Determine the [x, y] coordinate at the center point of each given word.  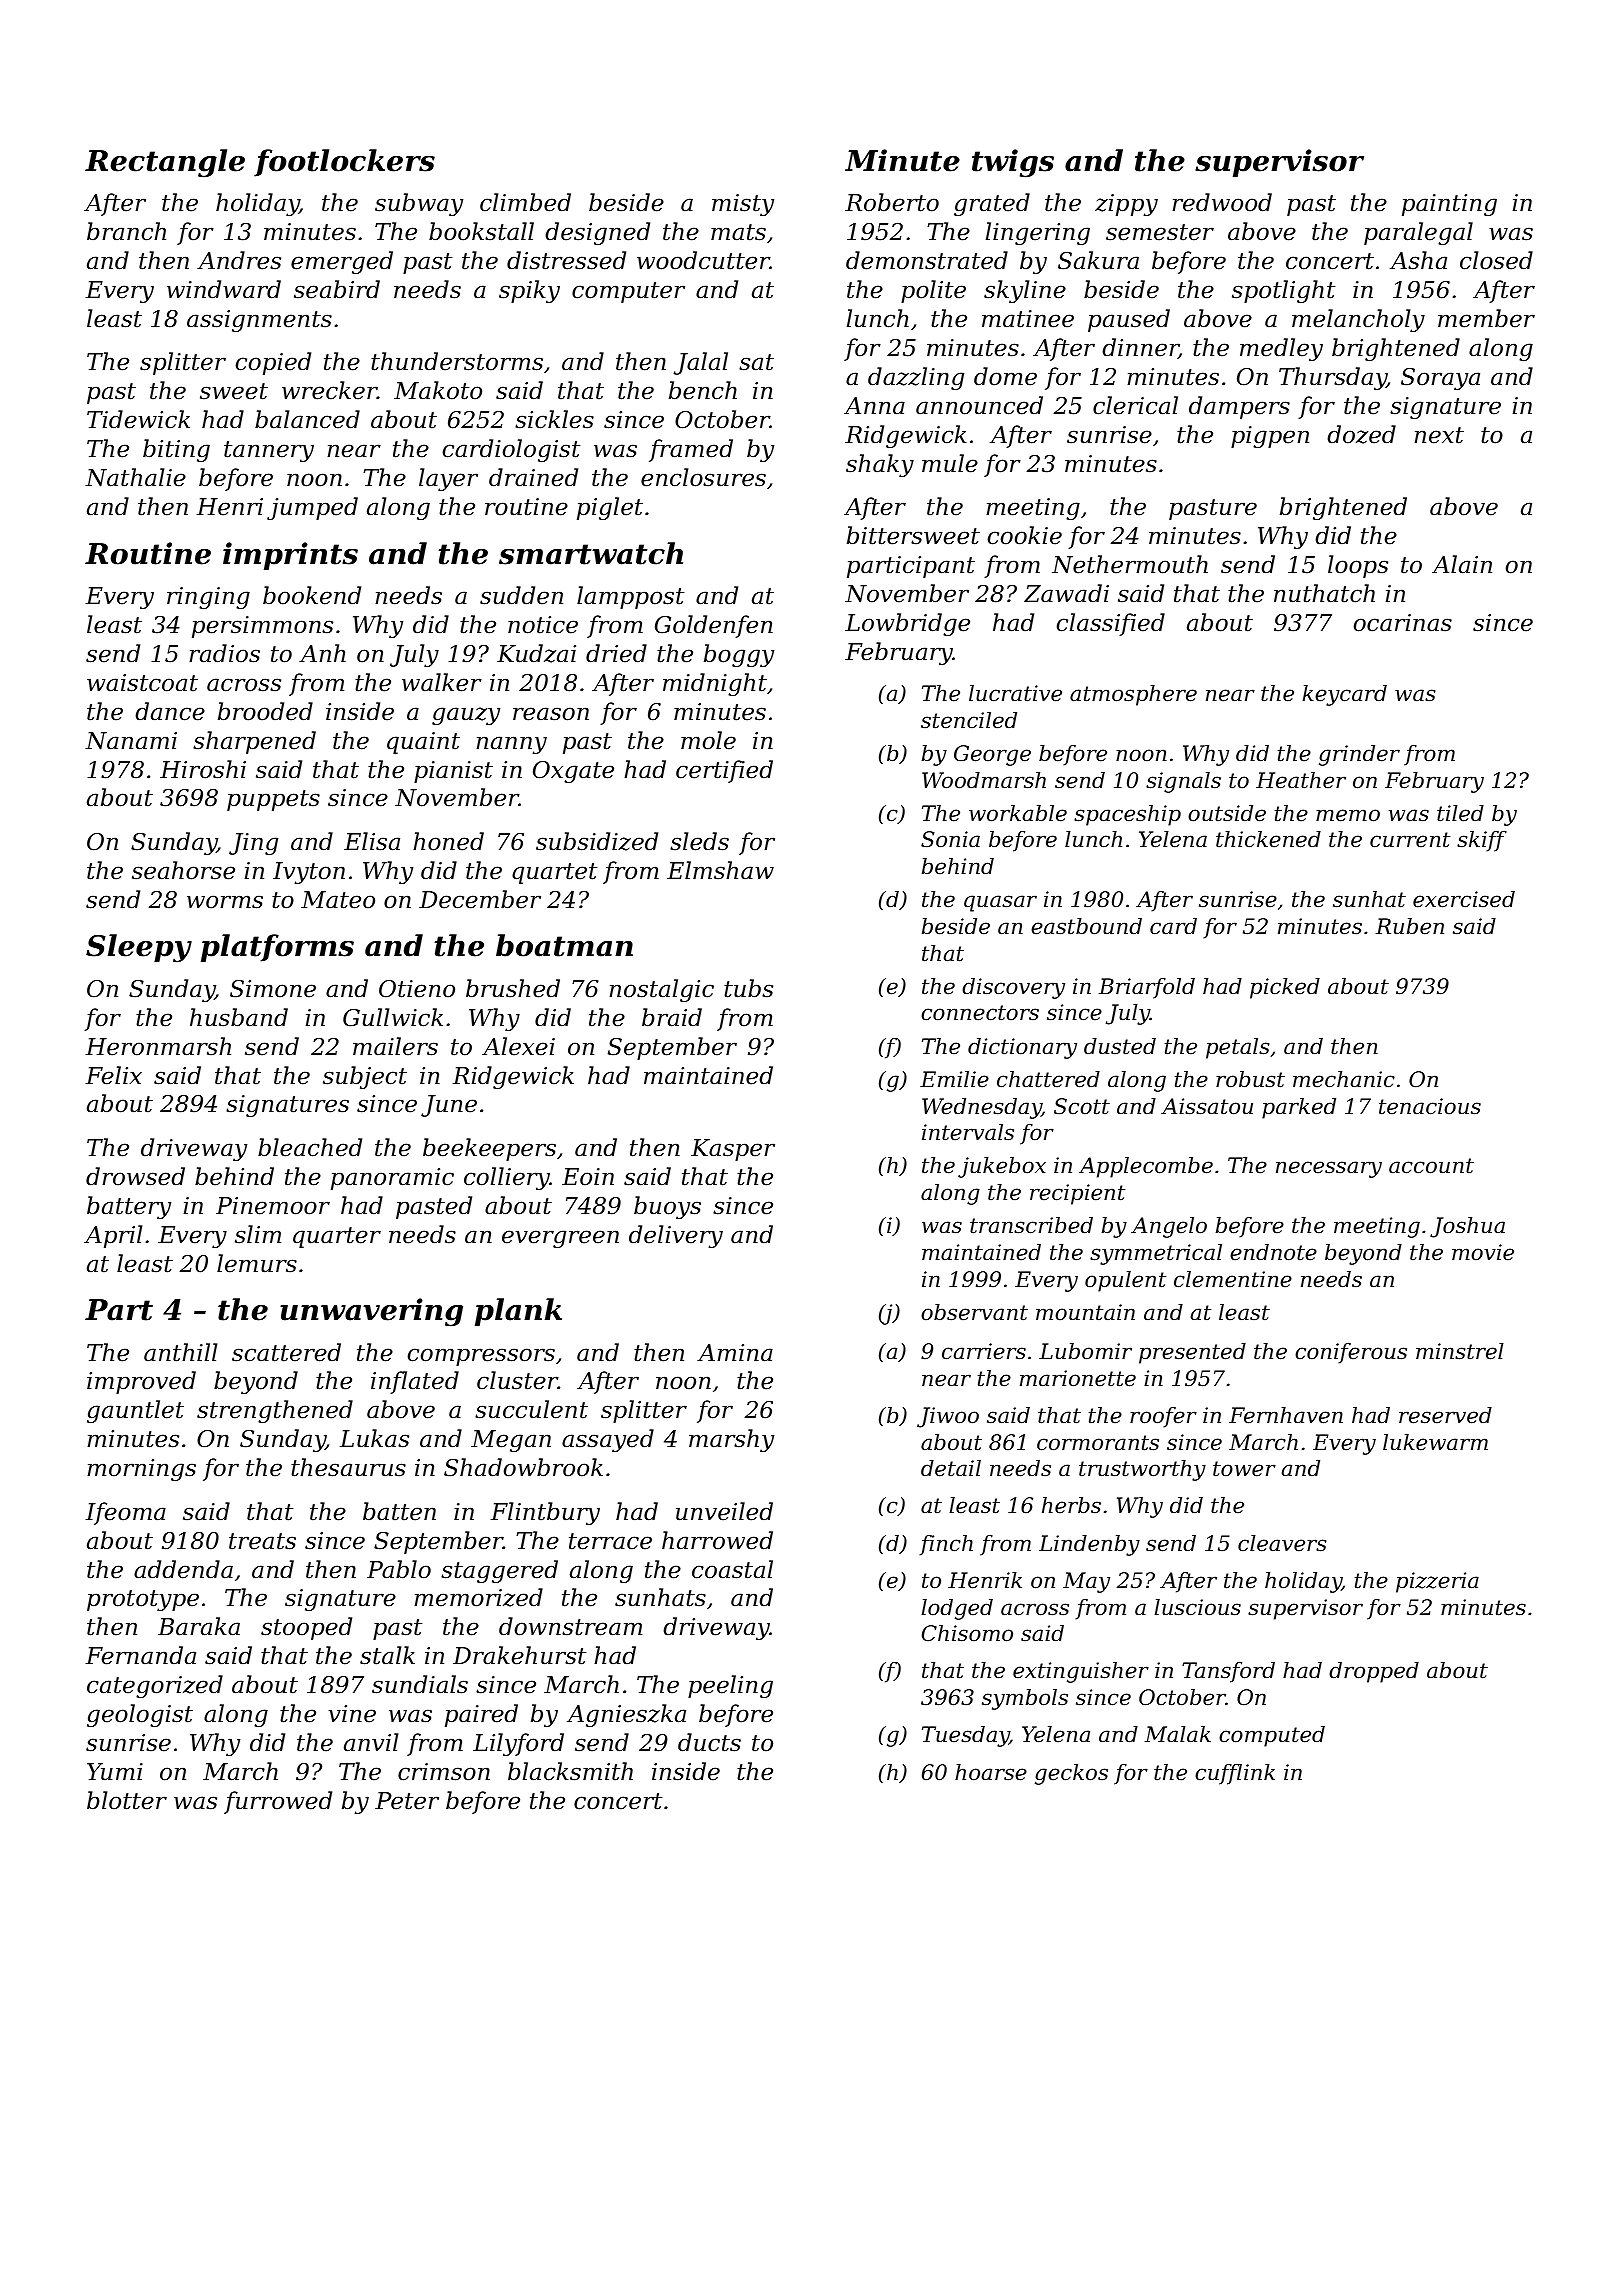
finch [946, 1545]
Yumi [115, 1772]
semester [1160, 232]
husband [239, 1017]
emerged [342, 262]
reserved [1445, 1415]
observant [974, 1312]
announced [979, 405]
